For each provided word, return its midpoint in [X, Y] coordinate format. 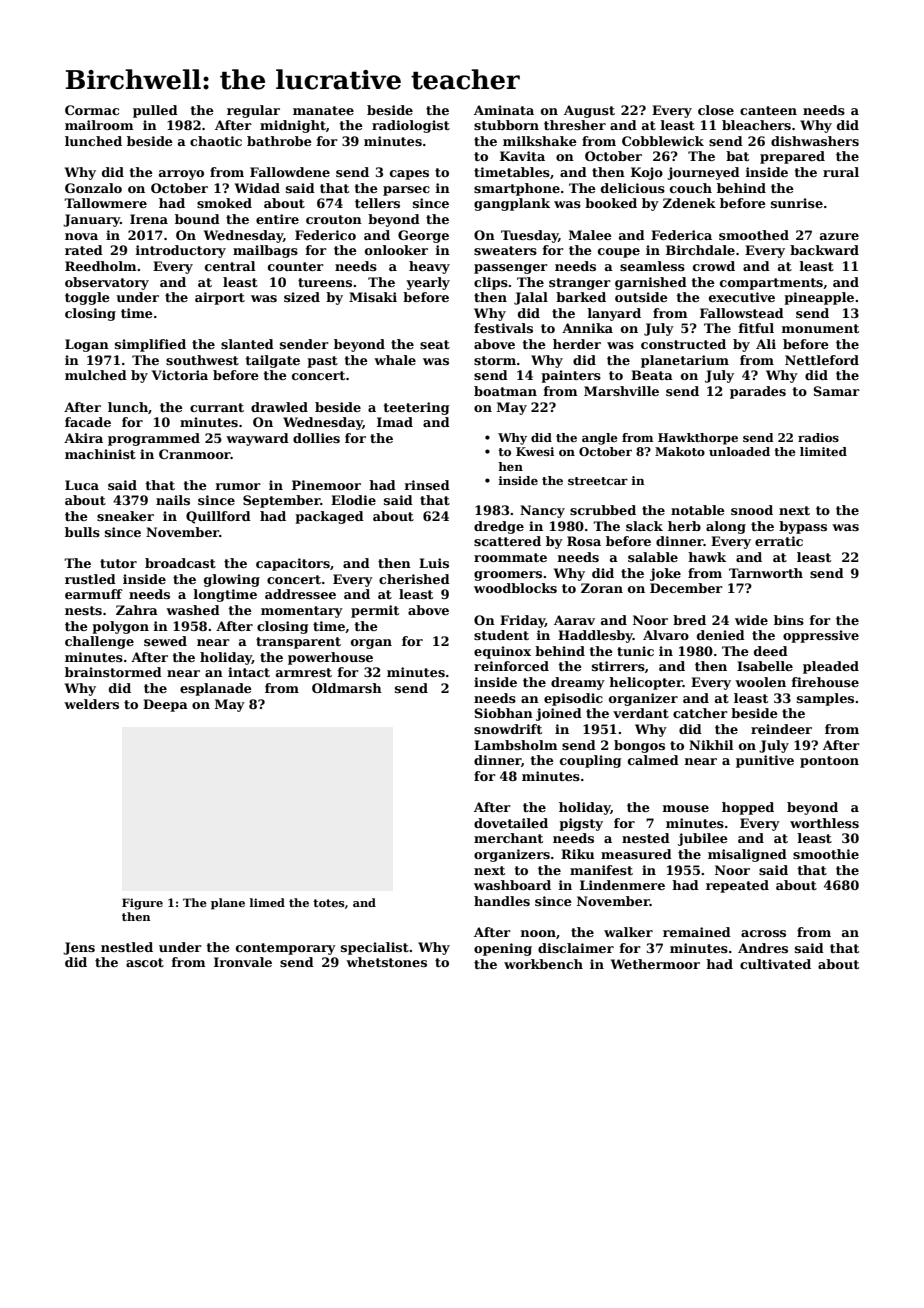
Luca [82, 485]
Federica [681, 235]
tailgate [272, 361]
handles [502, 901]
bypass [803, 527]
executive [742, 297]
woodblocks [515, 588]
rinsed [427, 485]
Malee [590, 235]
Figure [142, 904]
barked [581, 297]
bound [197, 219]
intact [249, 672]
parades [758, 392]
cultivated [775, 964]
